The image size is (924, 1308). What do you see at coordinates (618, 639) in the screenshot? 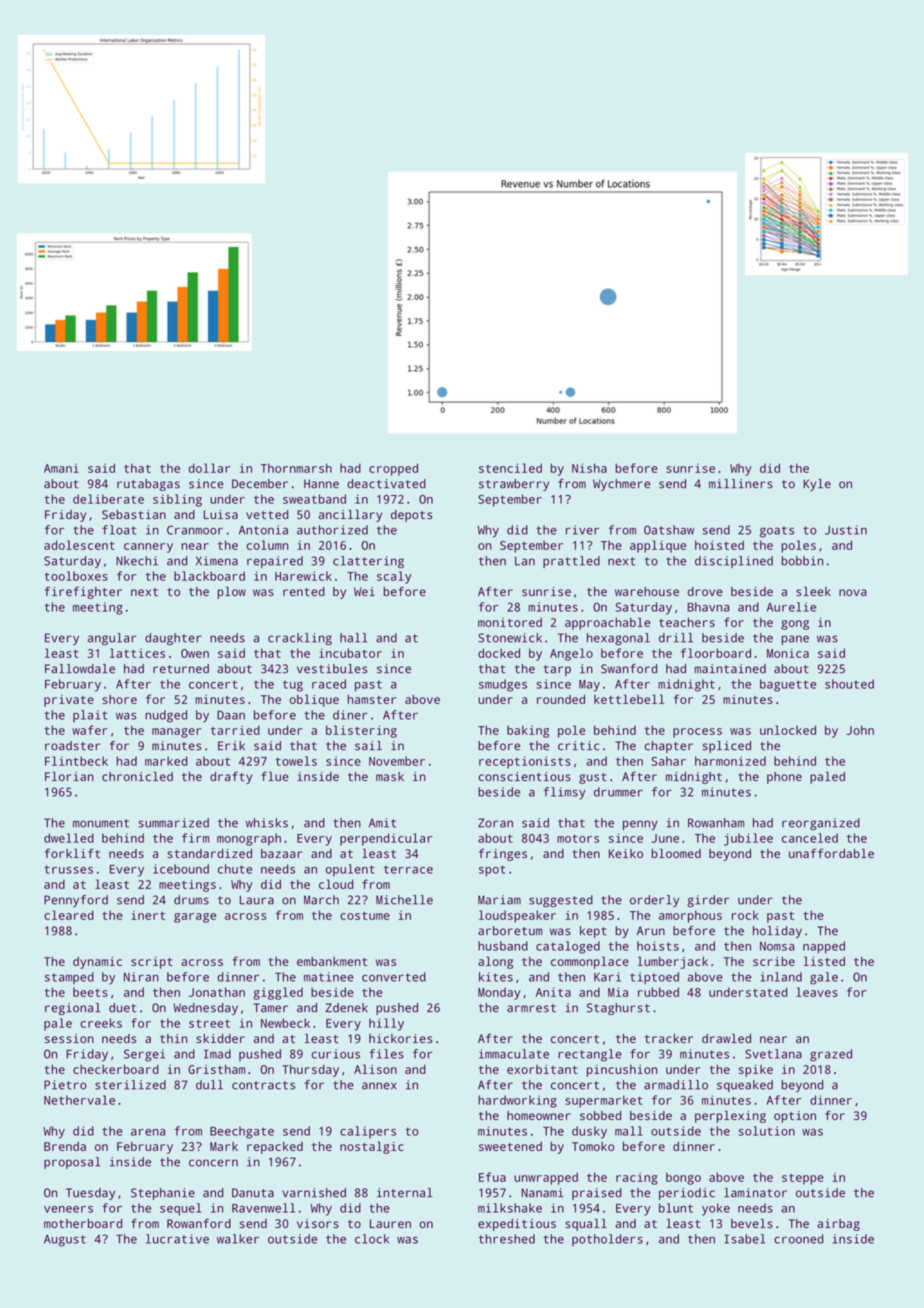
I see `hexagonal` at bounding box center [618, 639].
